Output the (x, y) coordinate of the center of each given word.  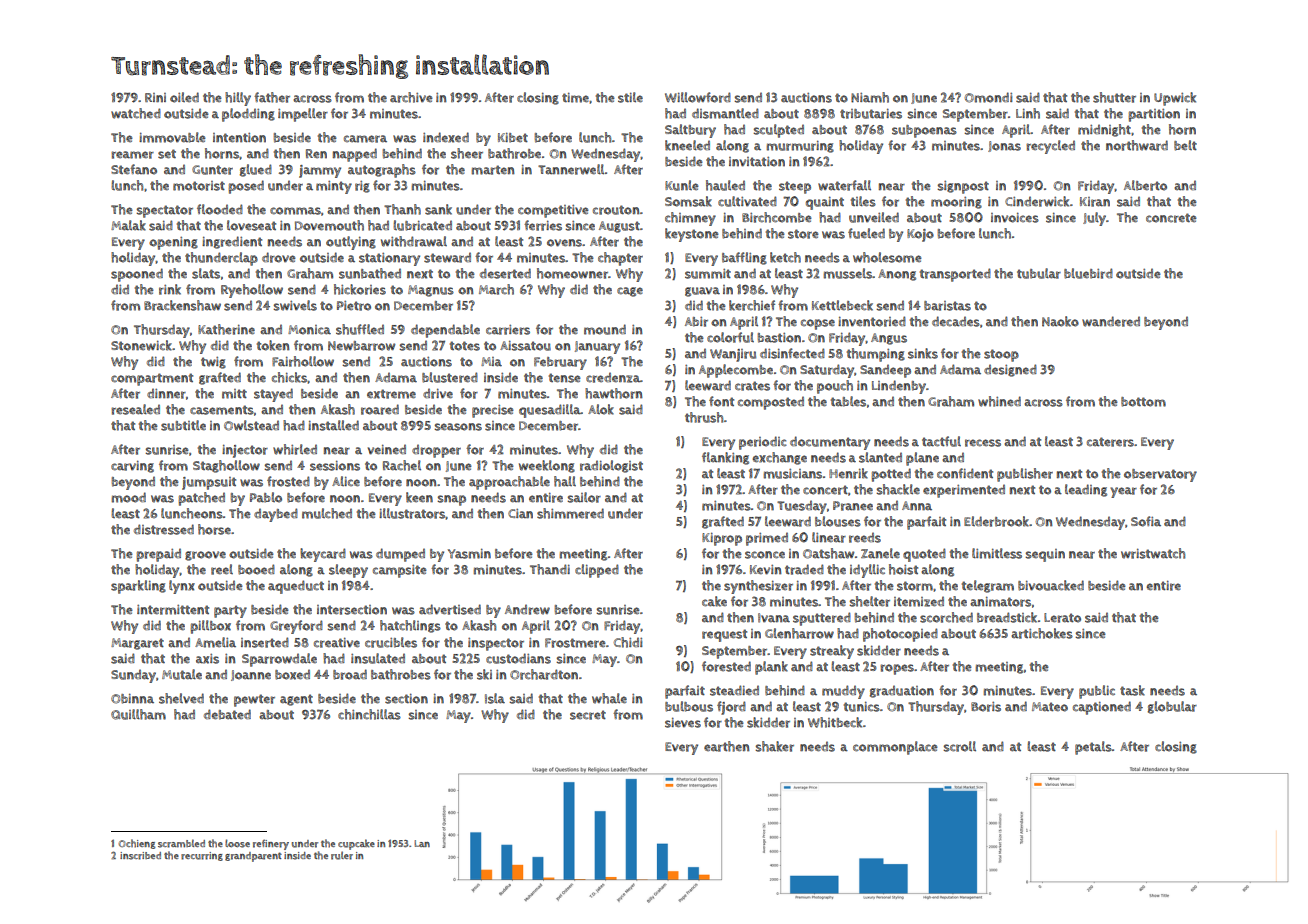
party (230, 611)
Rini (155, 97)
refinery (271, 844)
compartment (152, 379)
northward (1137, 145)
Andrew (527, 609)
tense (565, 378)
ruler (342, 855)
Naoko (1060, 321)
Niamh (870, 97)
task (1132, 690)
